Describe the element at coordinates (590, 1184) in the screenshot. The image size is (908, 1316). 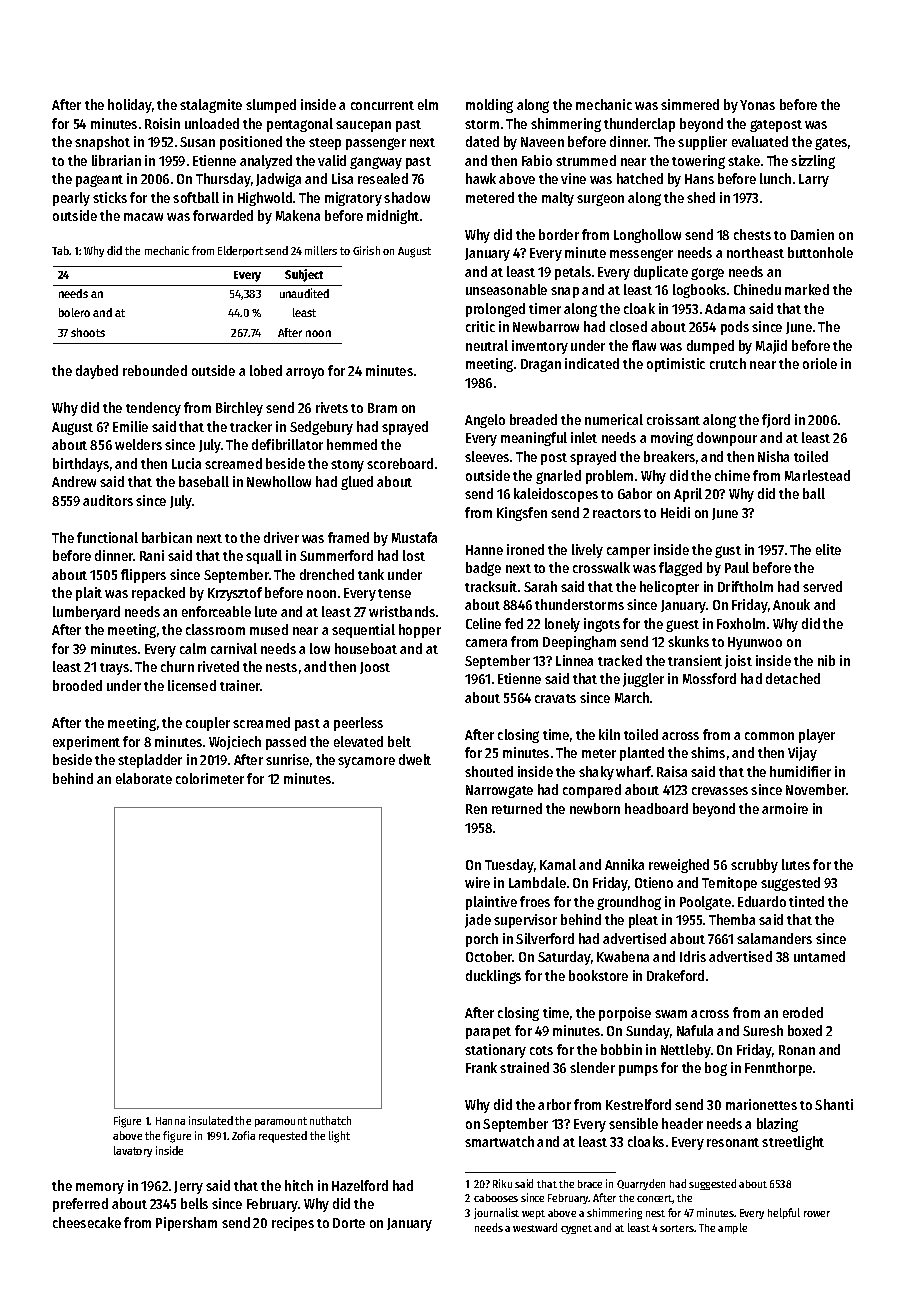
I see `brace` at that location.
